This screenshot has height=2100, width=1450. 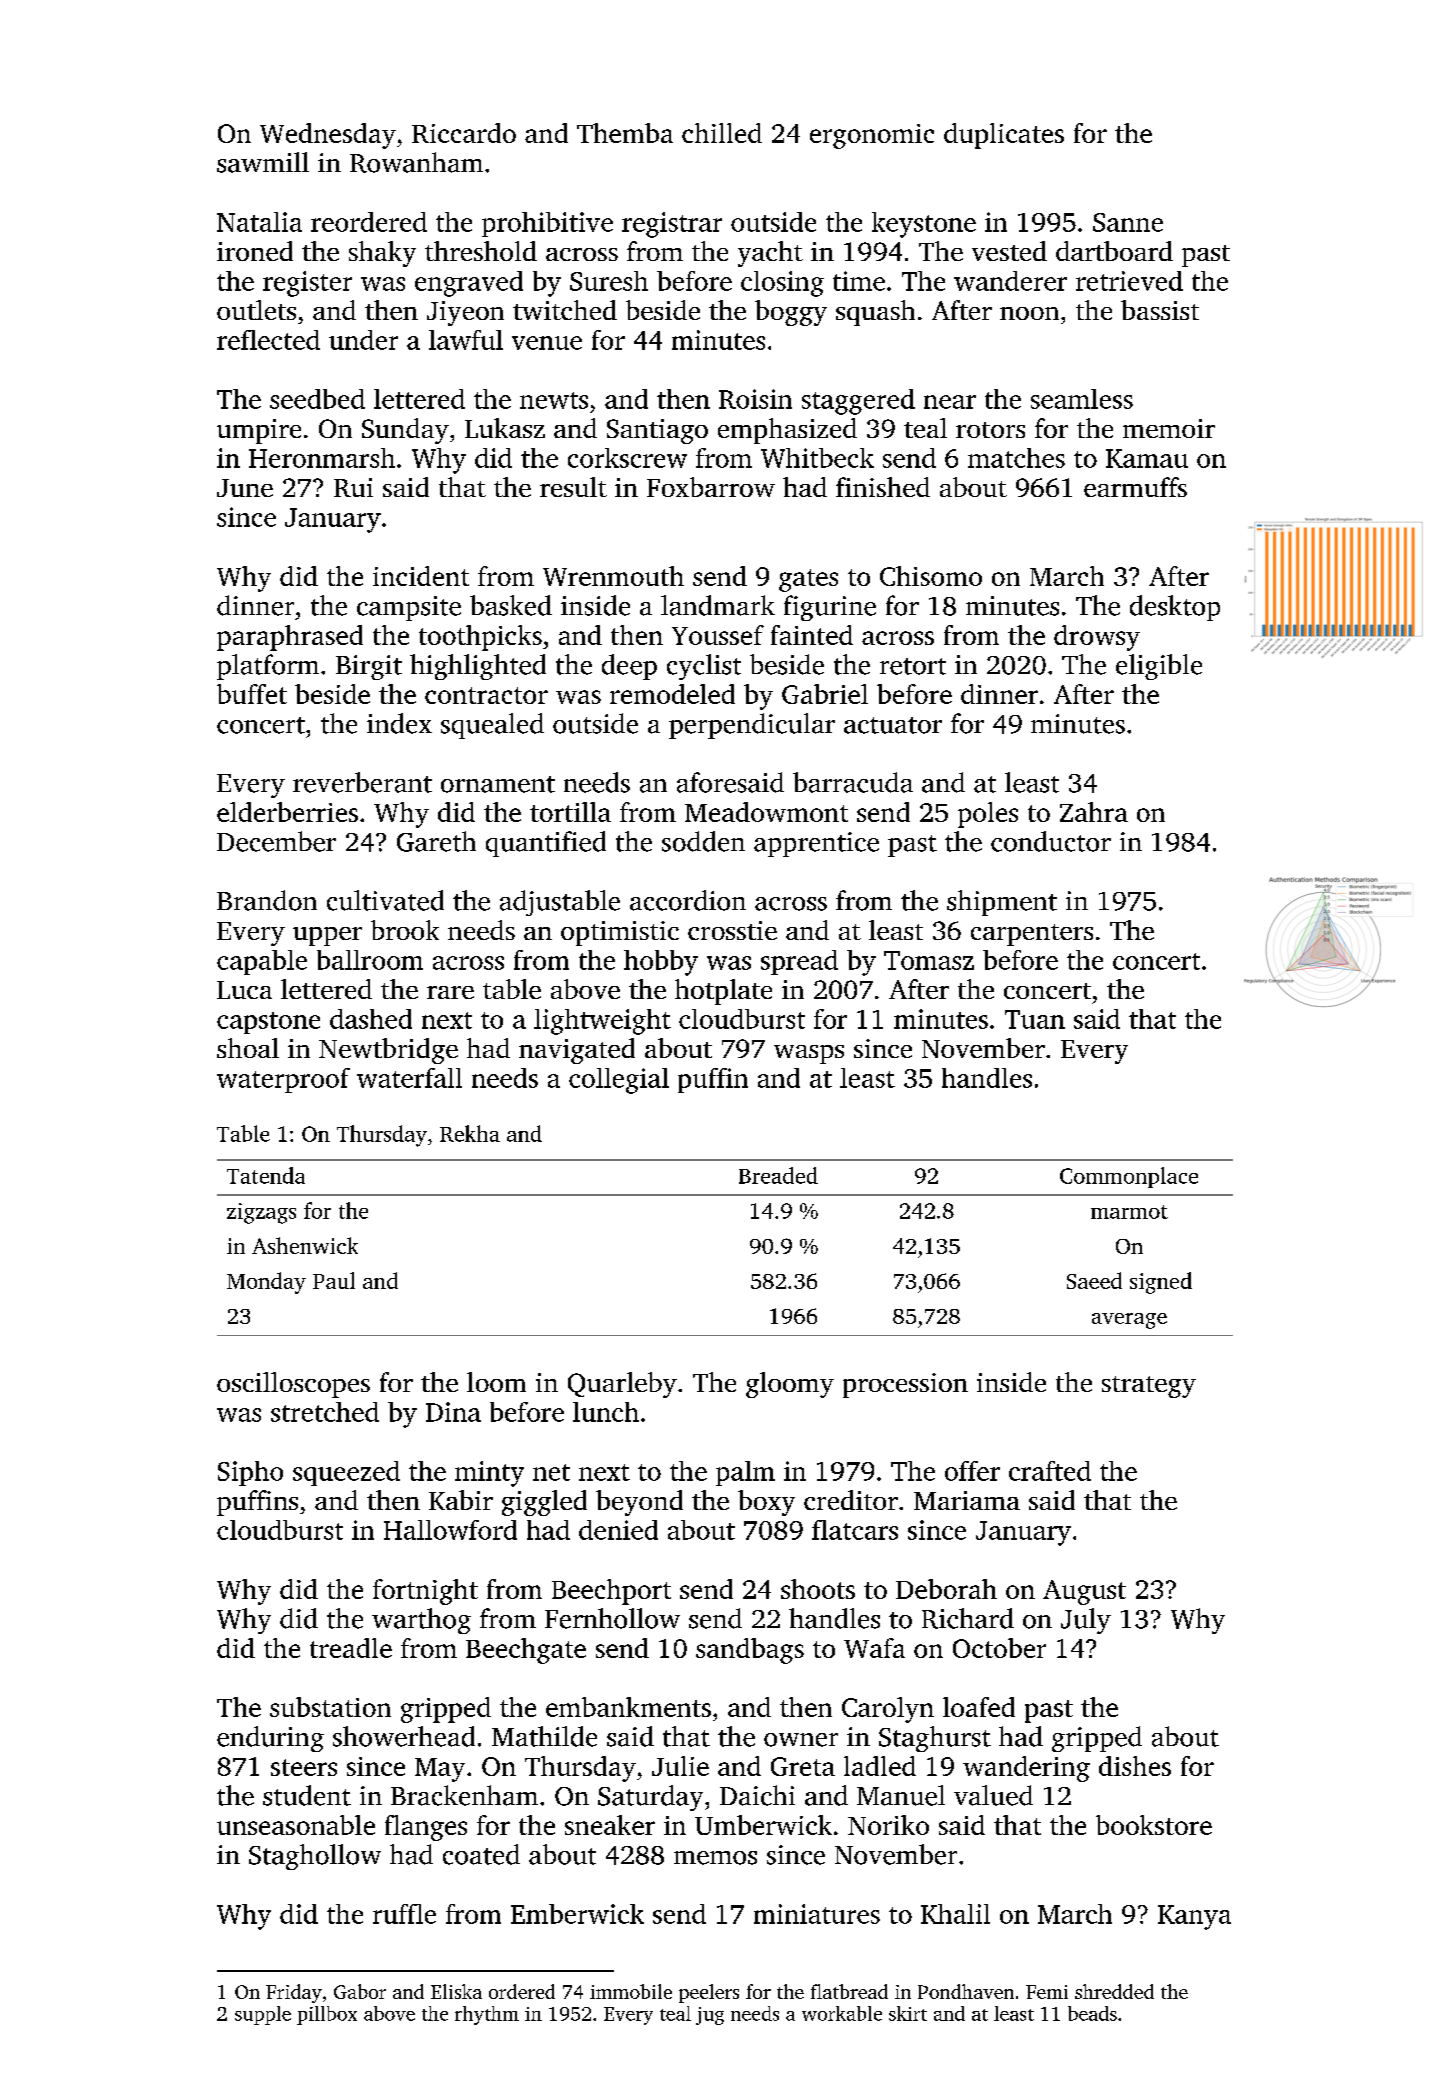 What do you see at coordinates (505, 428) in the screenshot?
I see `Lukasz` at bounding box center [505, 428].
